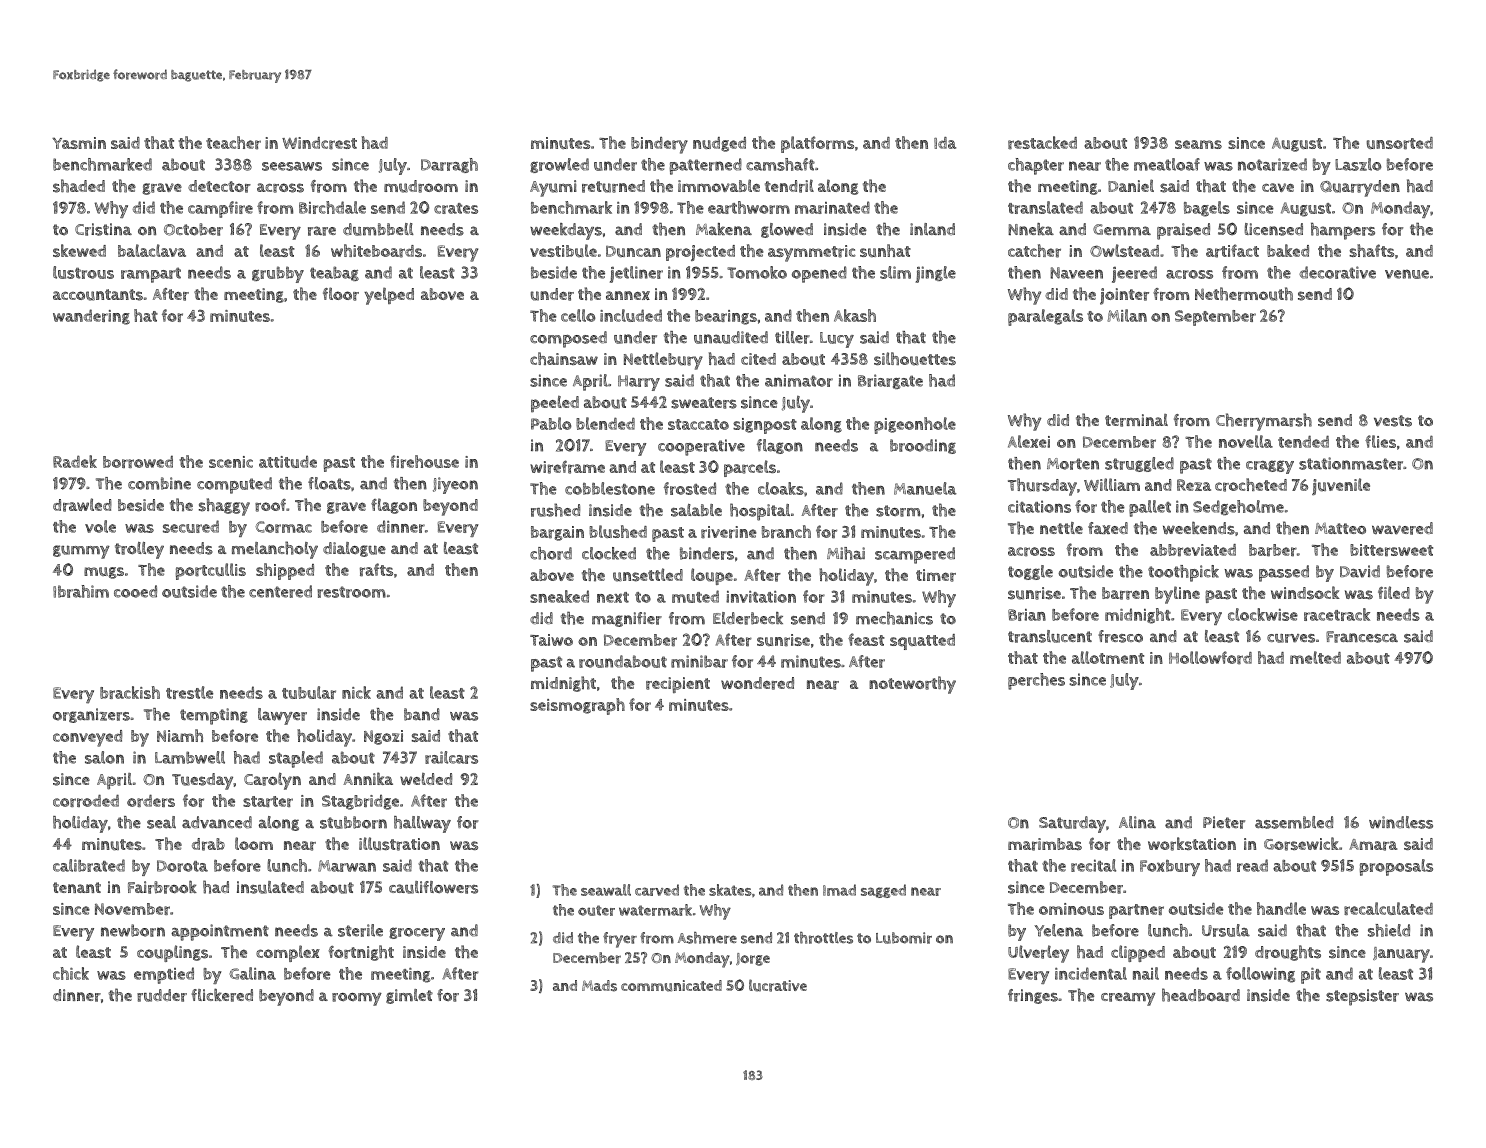  I want to click on marimbas, so click(1045, 844).
